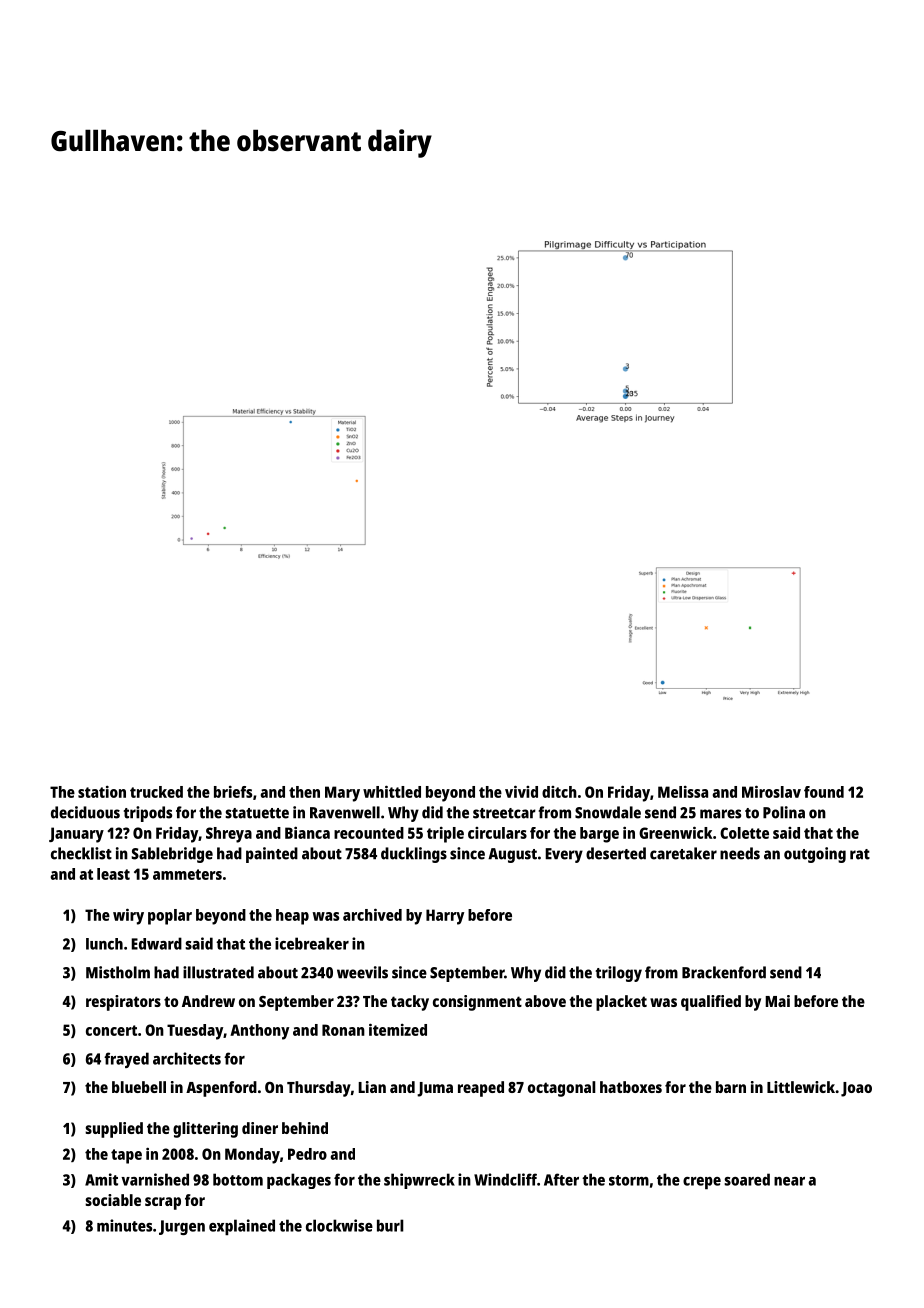 This image has height=1308, width=924. I want to click on Mai, so click(777, 1001).
